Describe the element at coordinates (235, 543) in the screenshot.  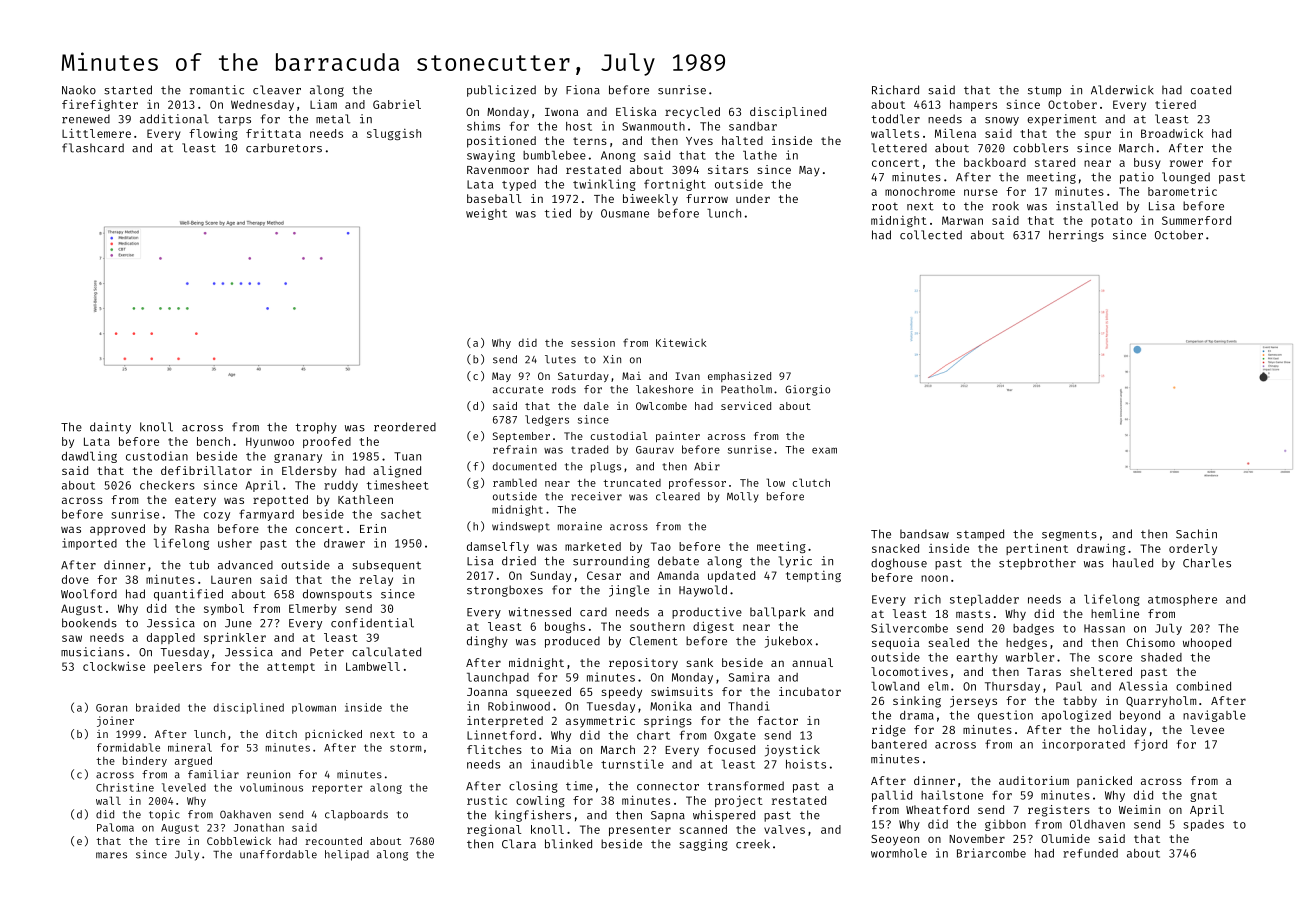
I see `usher` at that location.
